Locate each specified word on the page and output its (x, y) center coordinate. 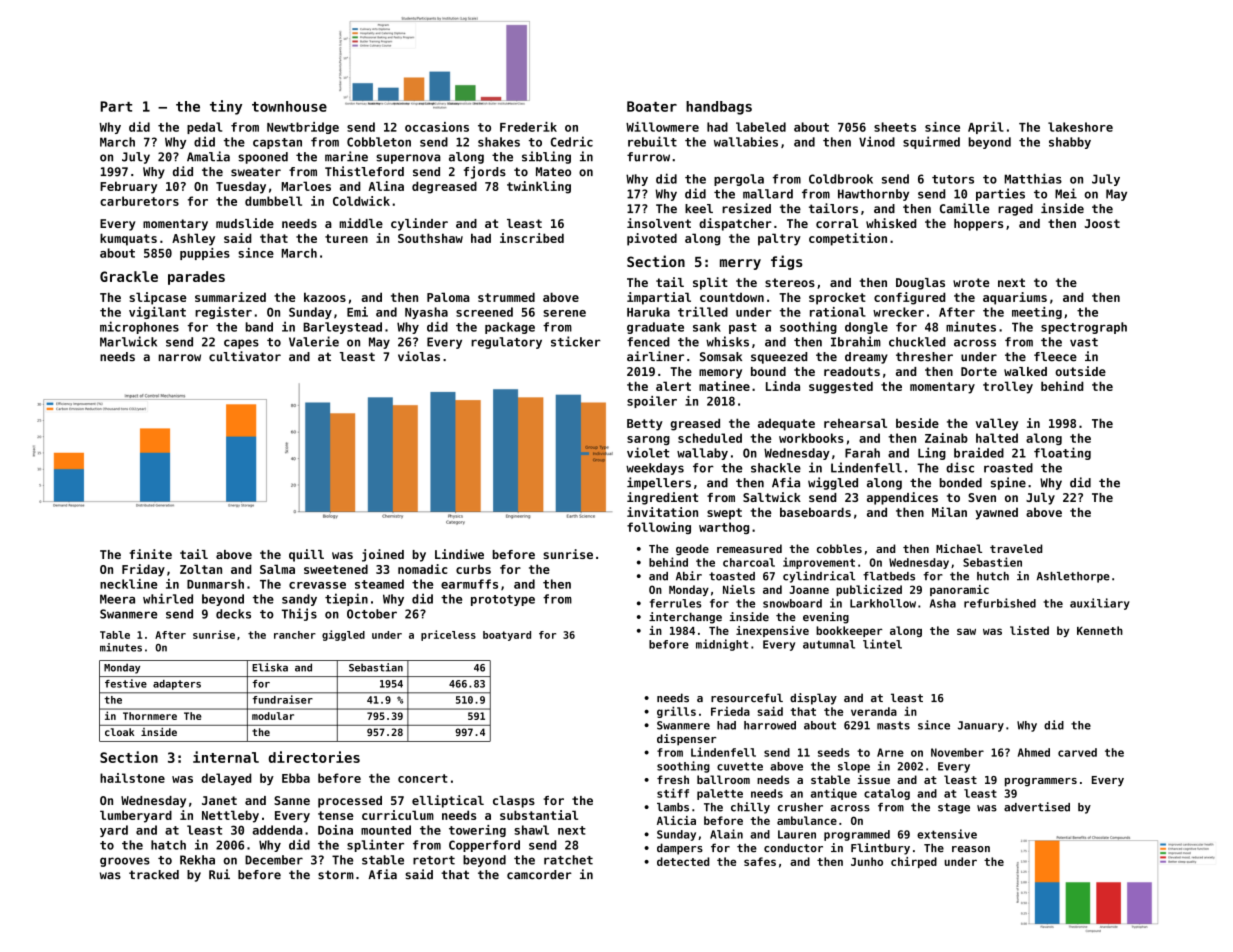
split (710, 283)
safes (760, 861)
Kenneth (1100, 630)
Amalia (208, 156)
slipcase (158, 298)
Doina (335, 830)
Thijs (299, 614)
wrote (971, 282)
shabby (1070, 143)
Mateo (553, 172)
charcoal (749, 562)
